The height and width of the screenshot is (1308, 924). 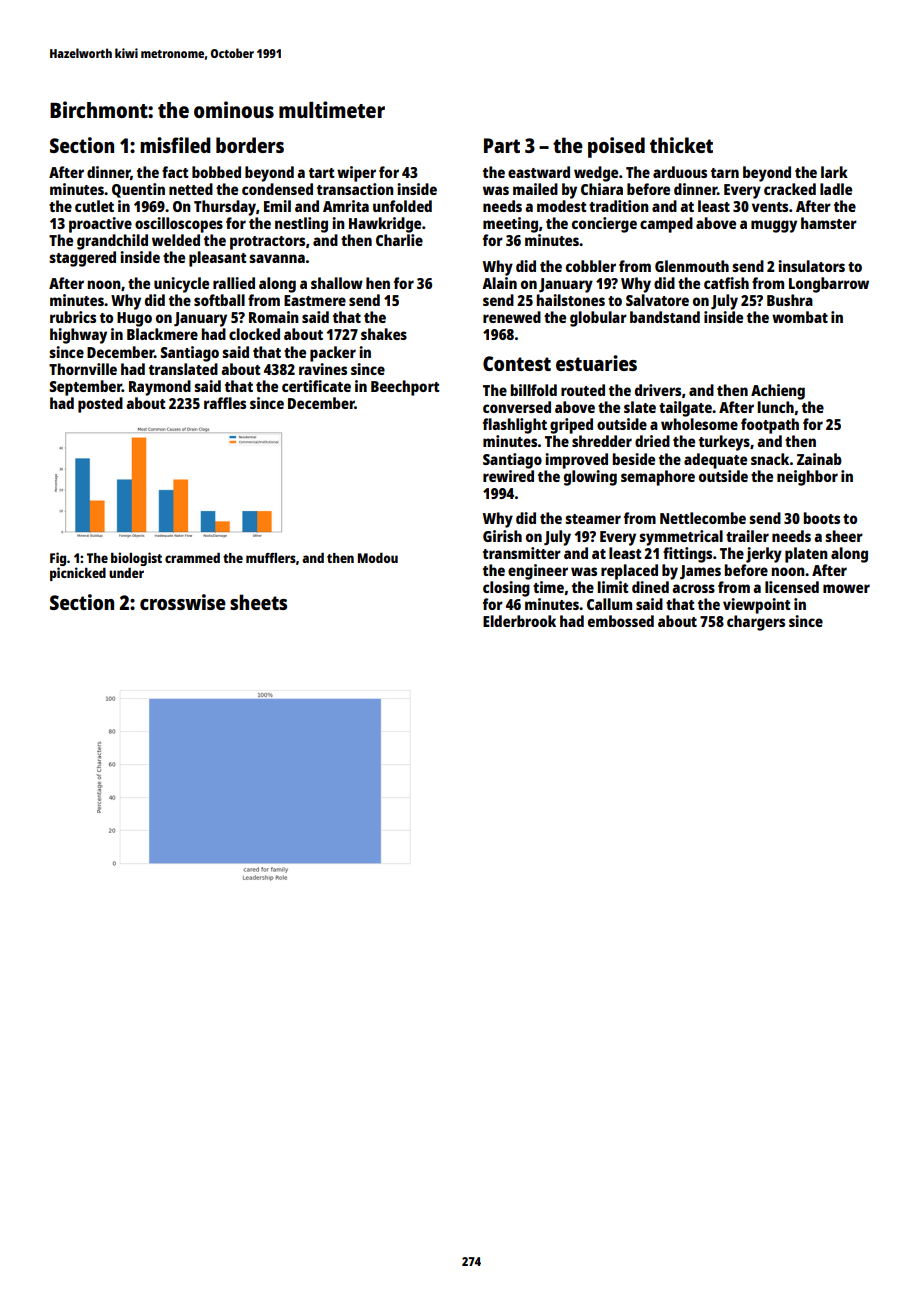 I want to click on vents, so click(x=770, y=207).
